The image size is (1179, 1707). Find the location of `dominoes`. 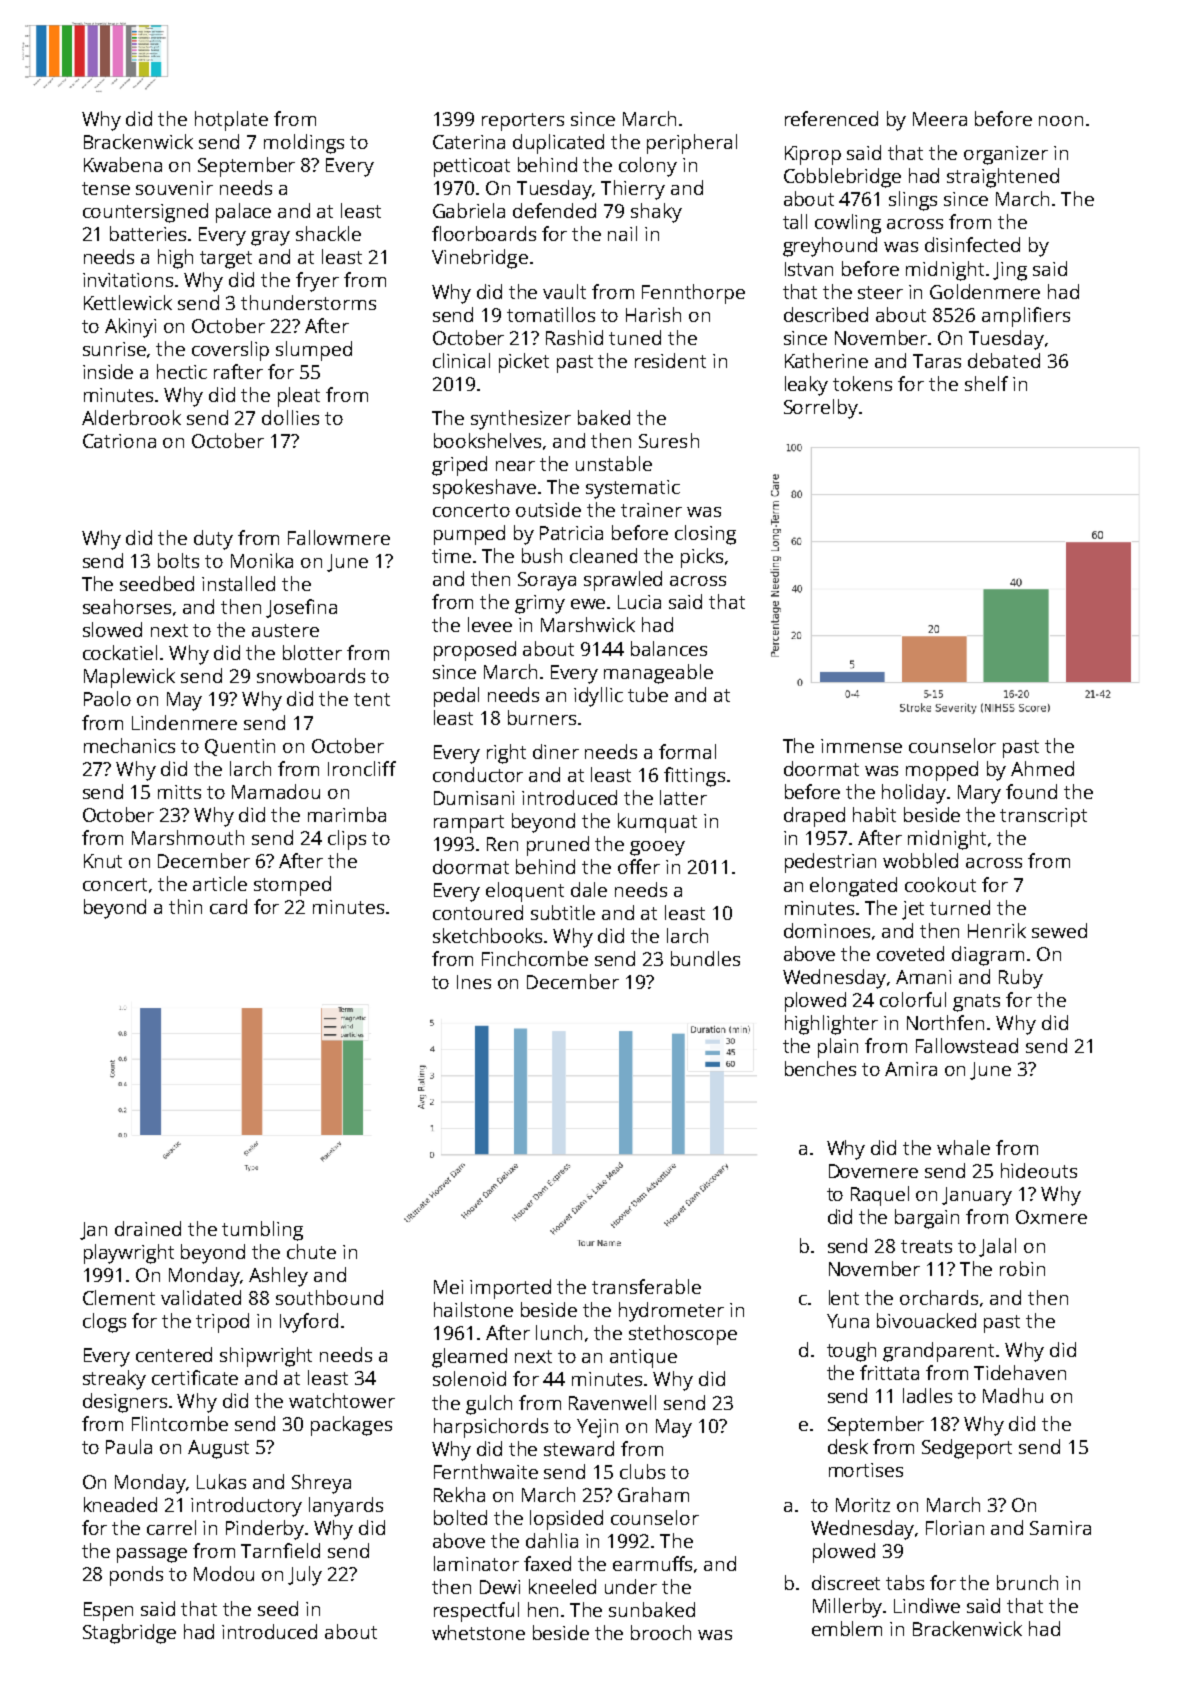

dominoes is located at coordinates (827, 930).
